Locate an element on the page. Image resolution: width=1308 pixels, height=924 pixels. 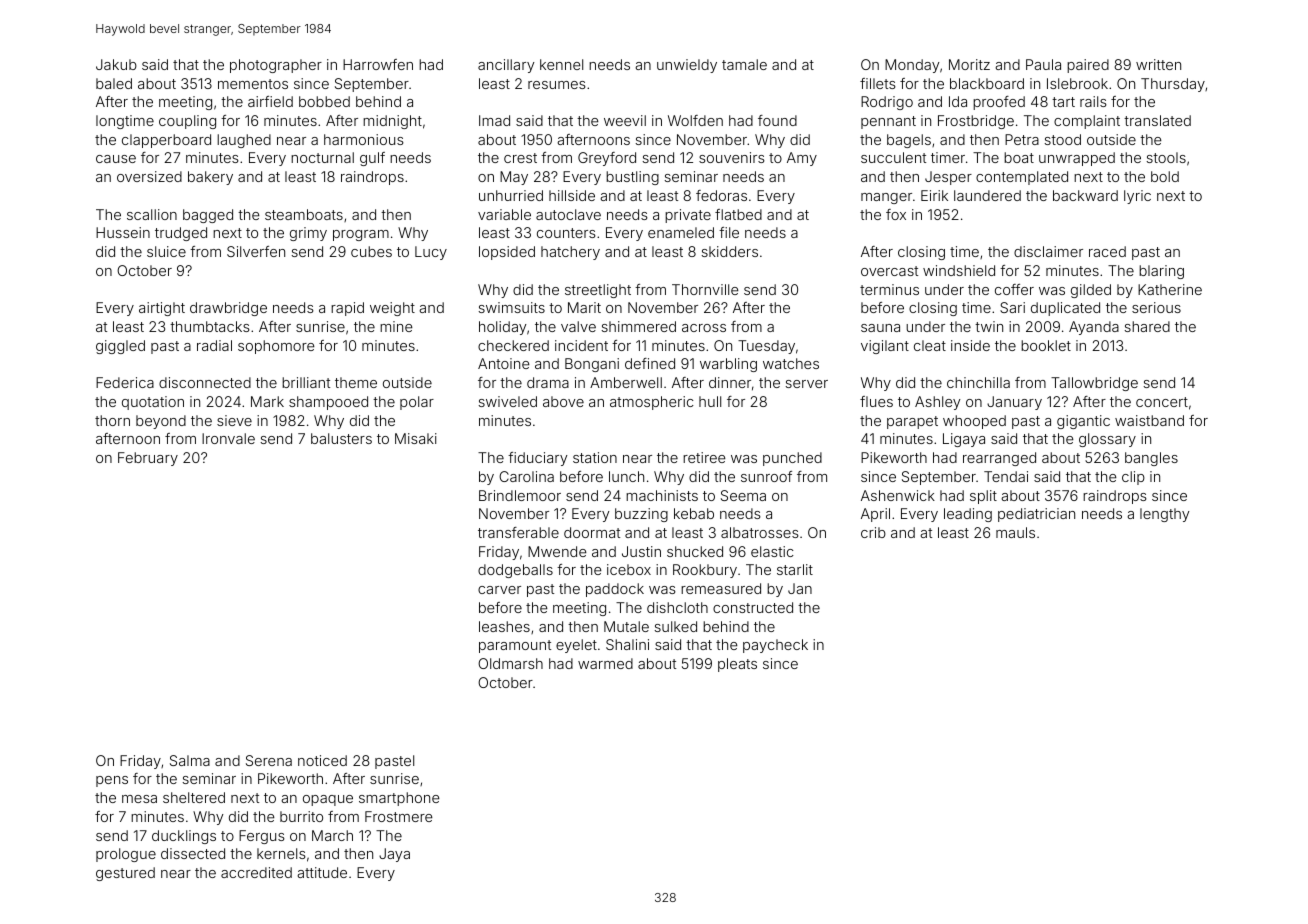
twin is located at coordinates (989, 326).
